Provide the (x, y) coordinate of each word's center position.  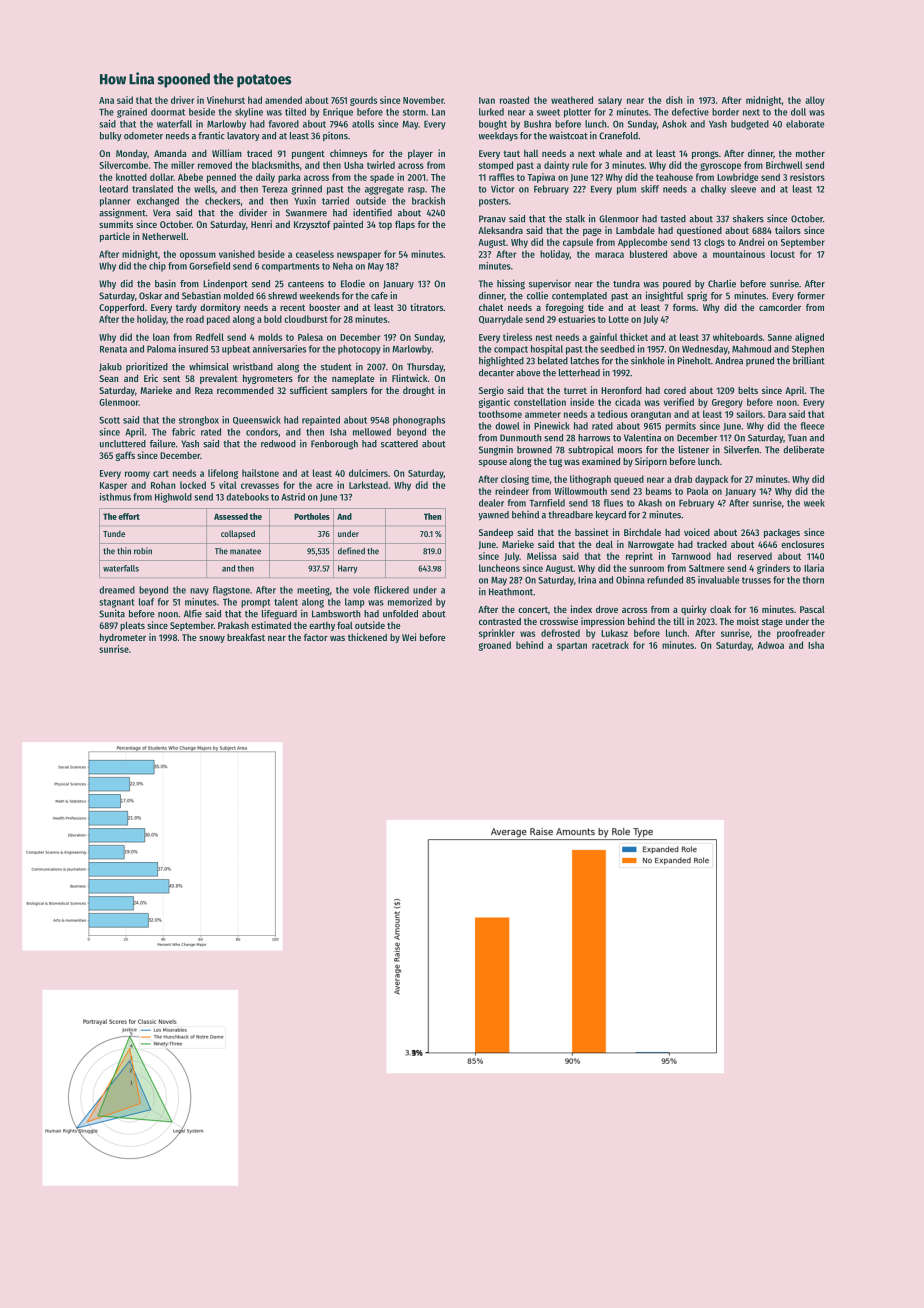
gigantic (494, 403)
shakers (748, 219)
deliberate (804, 449)
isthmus (115, 497)
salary (610, 101)
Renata (113, 349)
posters (494, 202)
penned (221, 178)
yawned (493, 516)
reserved (755, 556)
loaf (146, 602)
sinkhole (648, 360)
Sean (109, 378)
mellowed (372, 432)
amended (283, 100)
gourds (363, 101)
